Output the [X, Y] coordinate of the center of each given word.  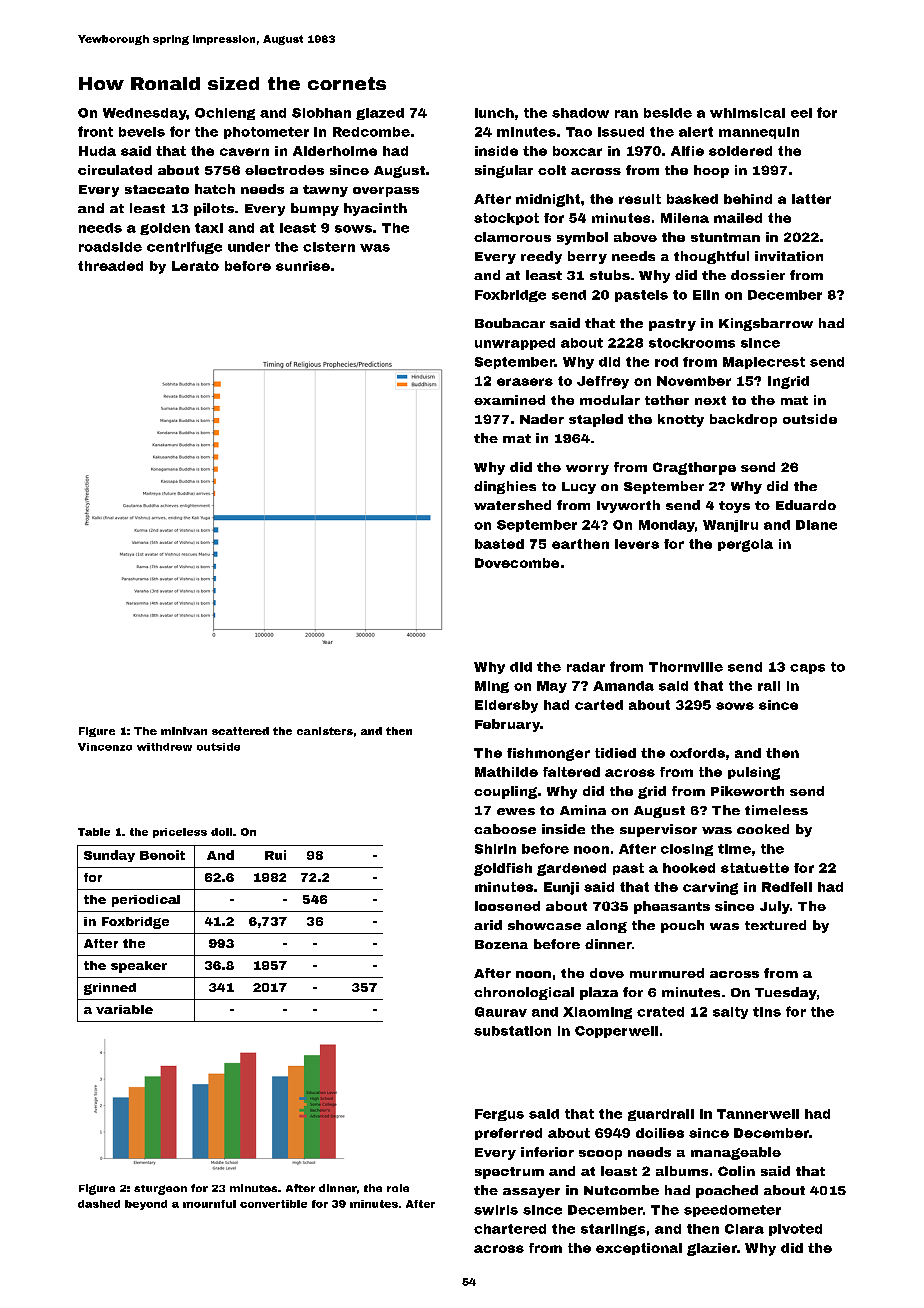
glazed [380, 114]
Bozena [501, 944]
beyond [146, 1205]
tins [767, 1012]
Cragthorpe [694, 468]
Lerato [195, 266]
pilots [214, 209]
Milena [685, 218]
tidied [615, 753]
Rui [275, 855]
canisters [325, 731]
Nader [542, 419]
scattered [240, 731]
